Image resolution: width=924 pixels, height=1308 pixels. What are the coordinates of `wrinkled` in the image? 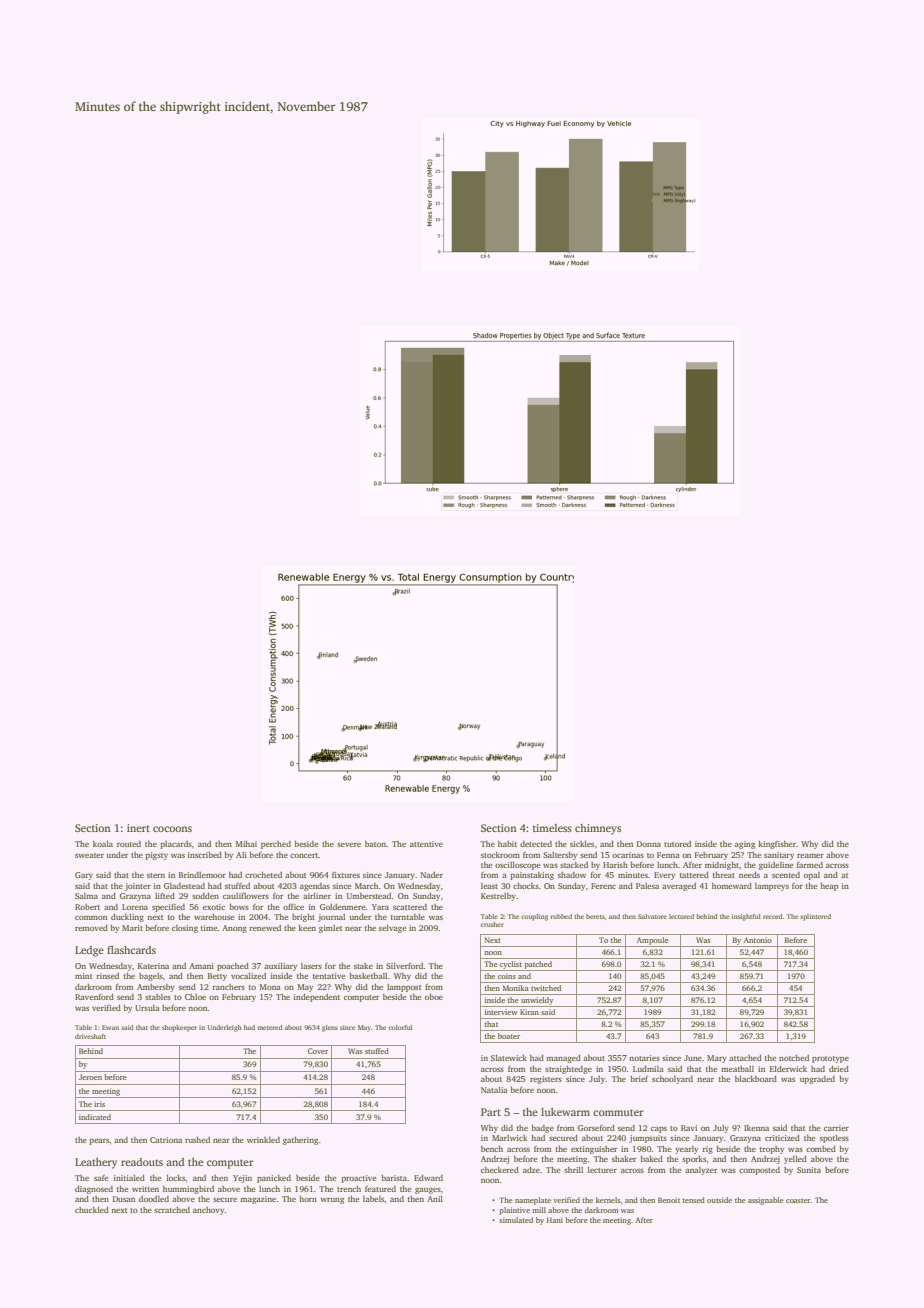 It's located at (263, 1140).
